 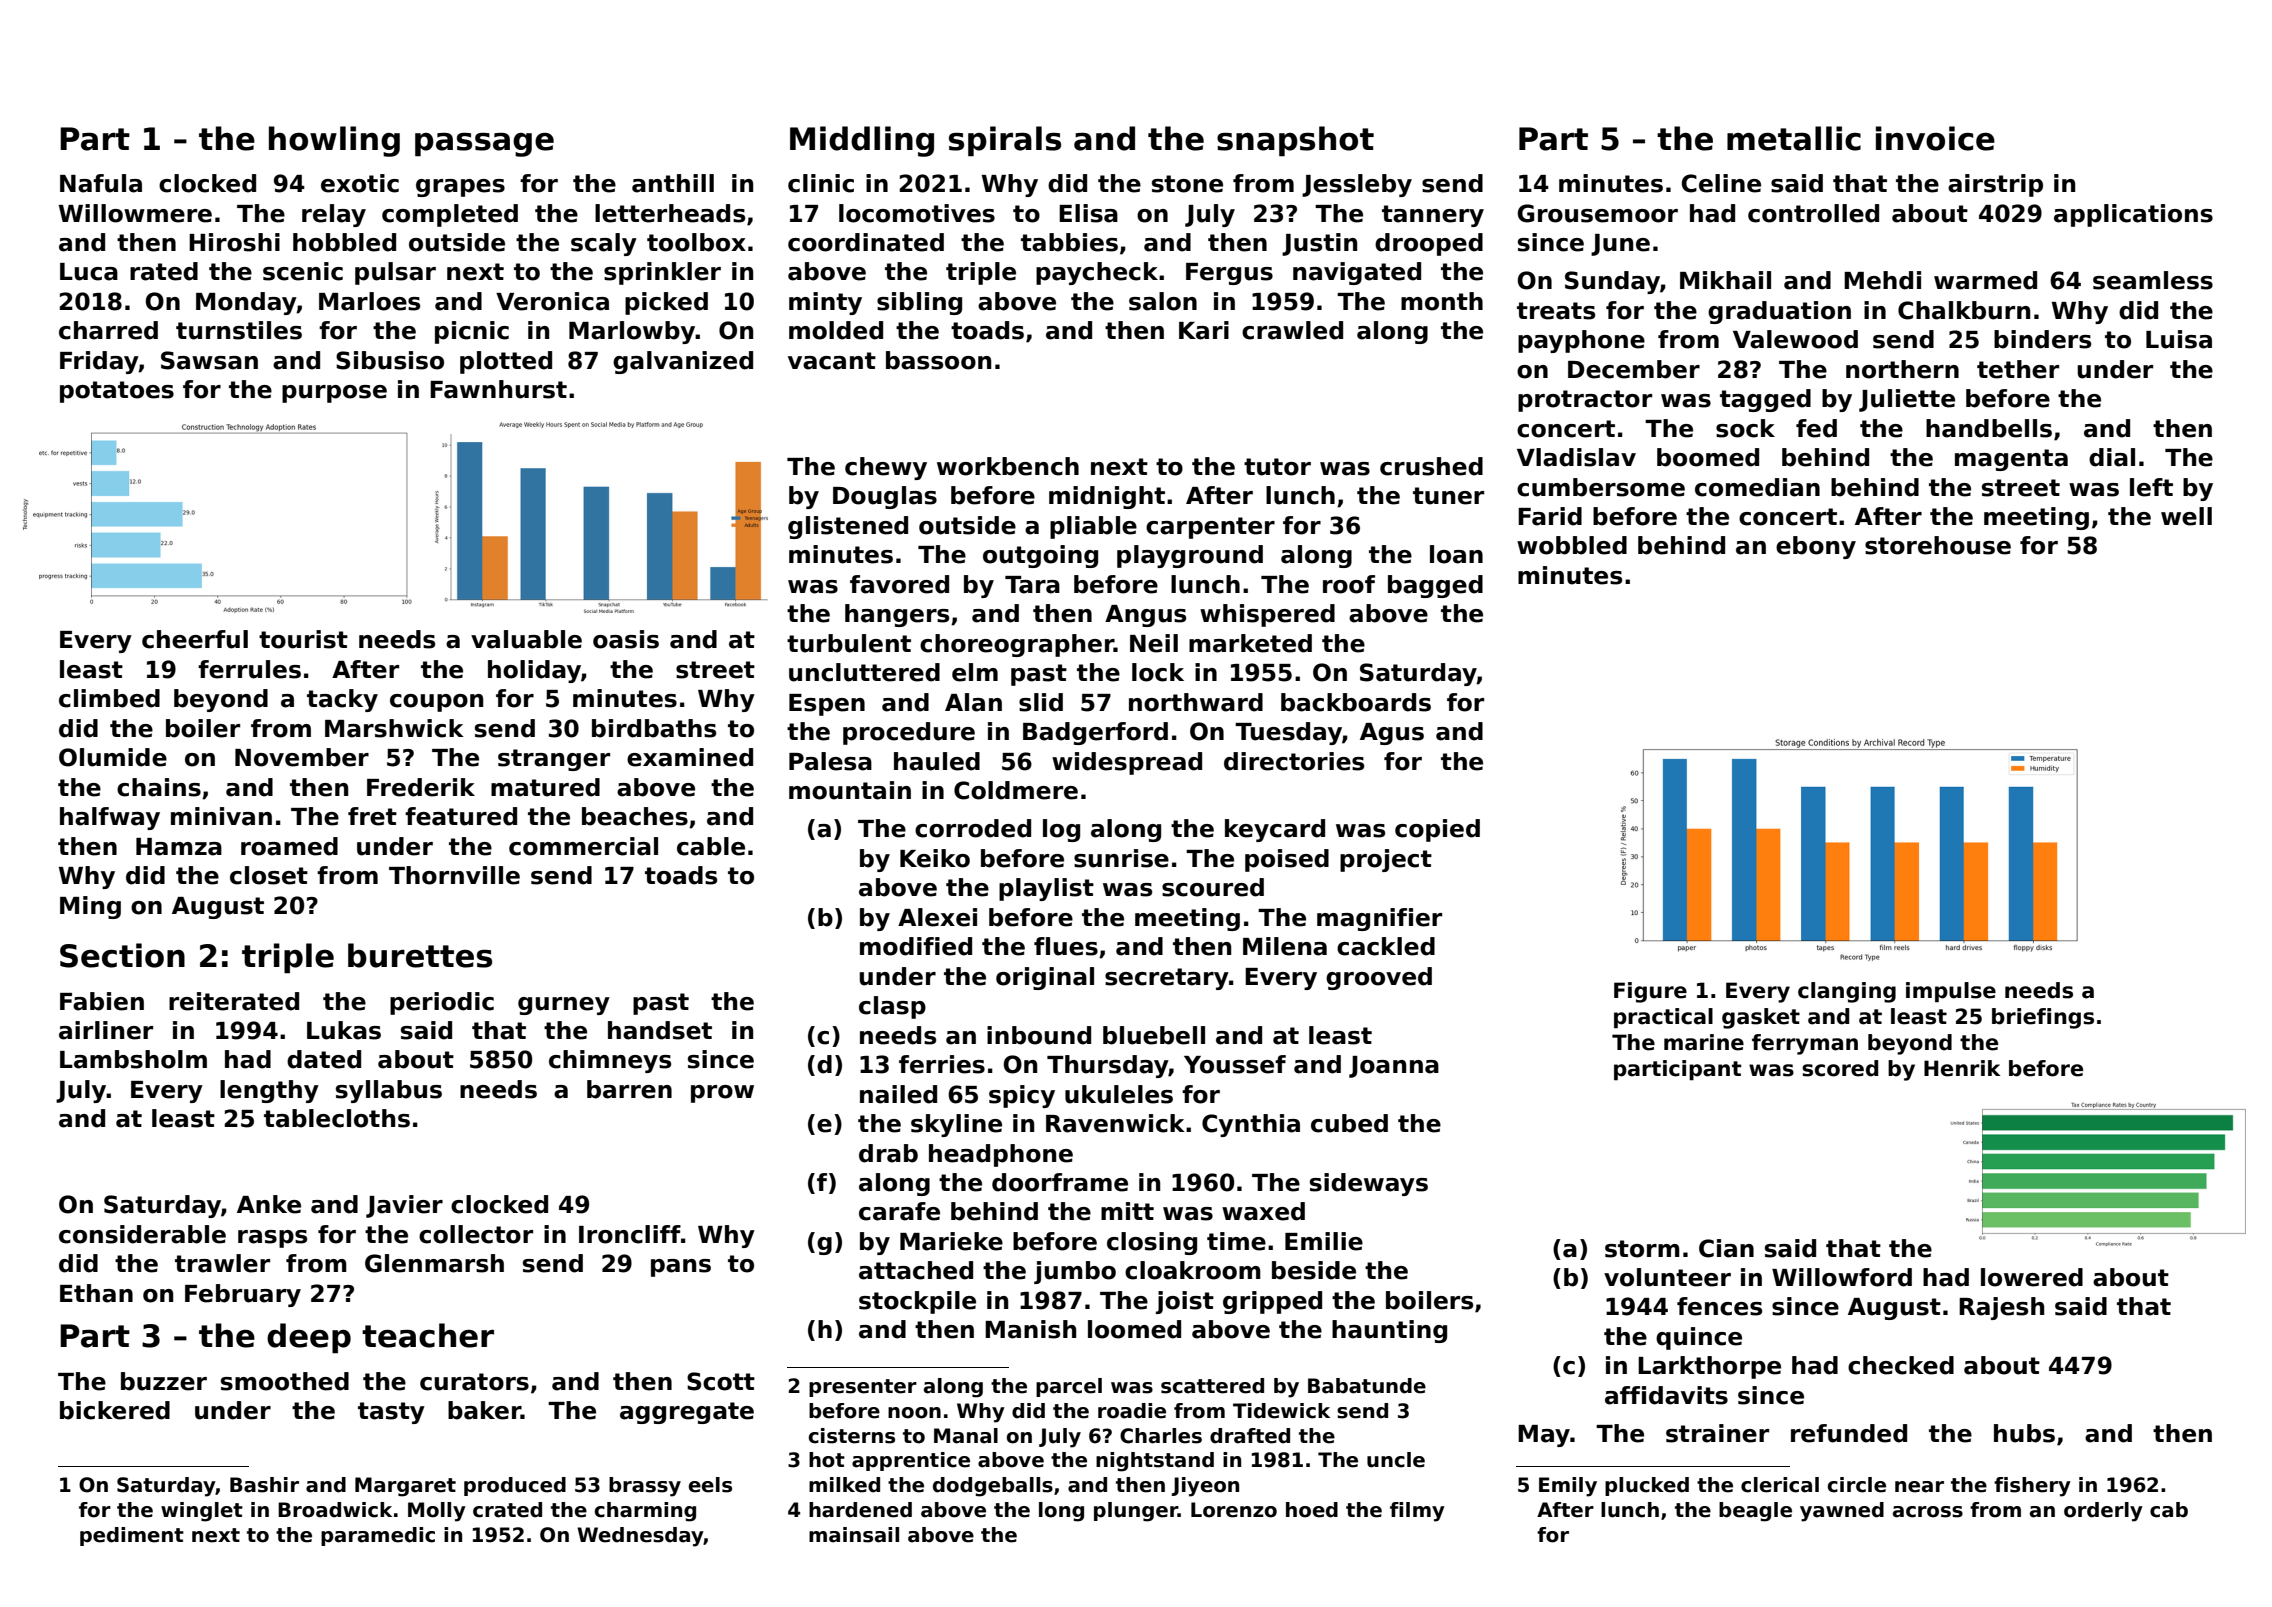 I want to click on Molly, so click(x=437, y=1512).
